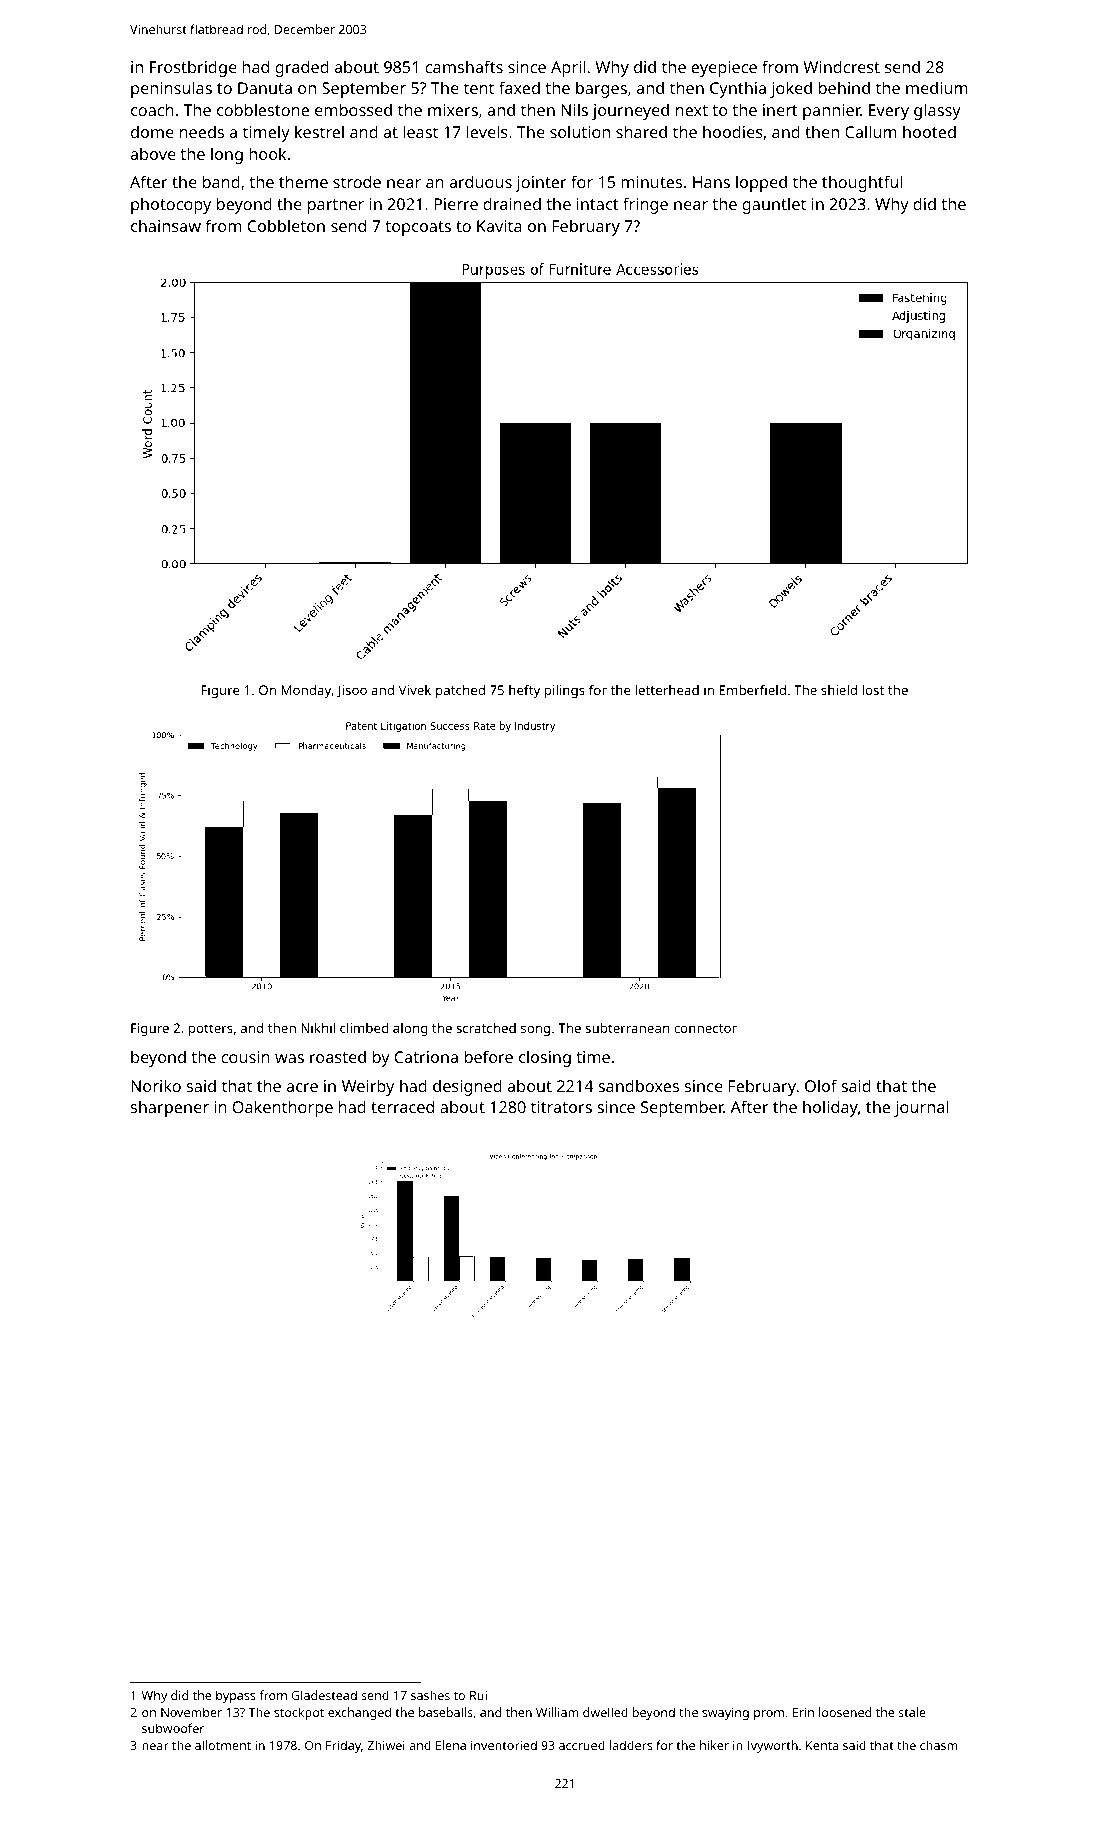  I want to click on connector, so click(705, 1028).
